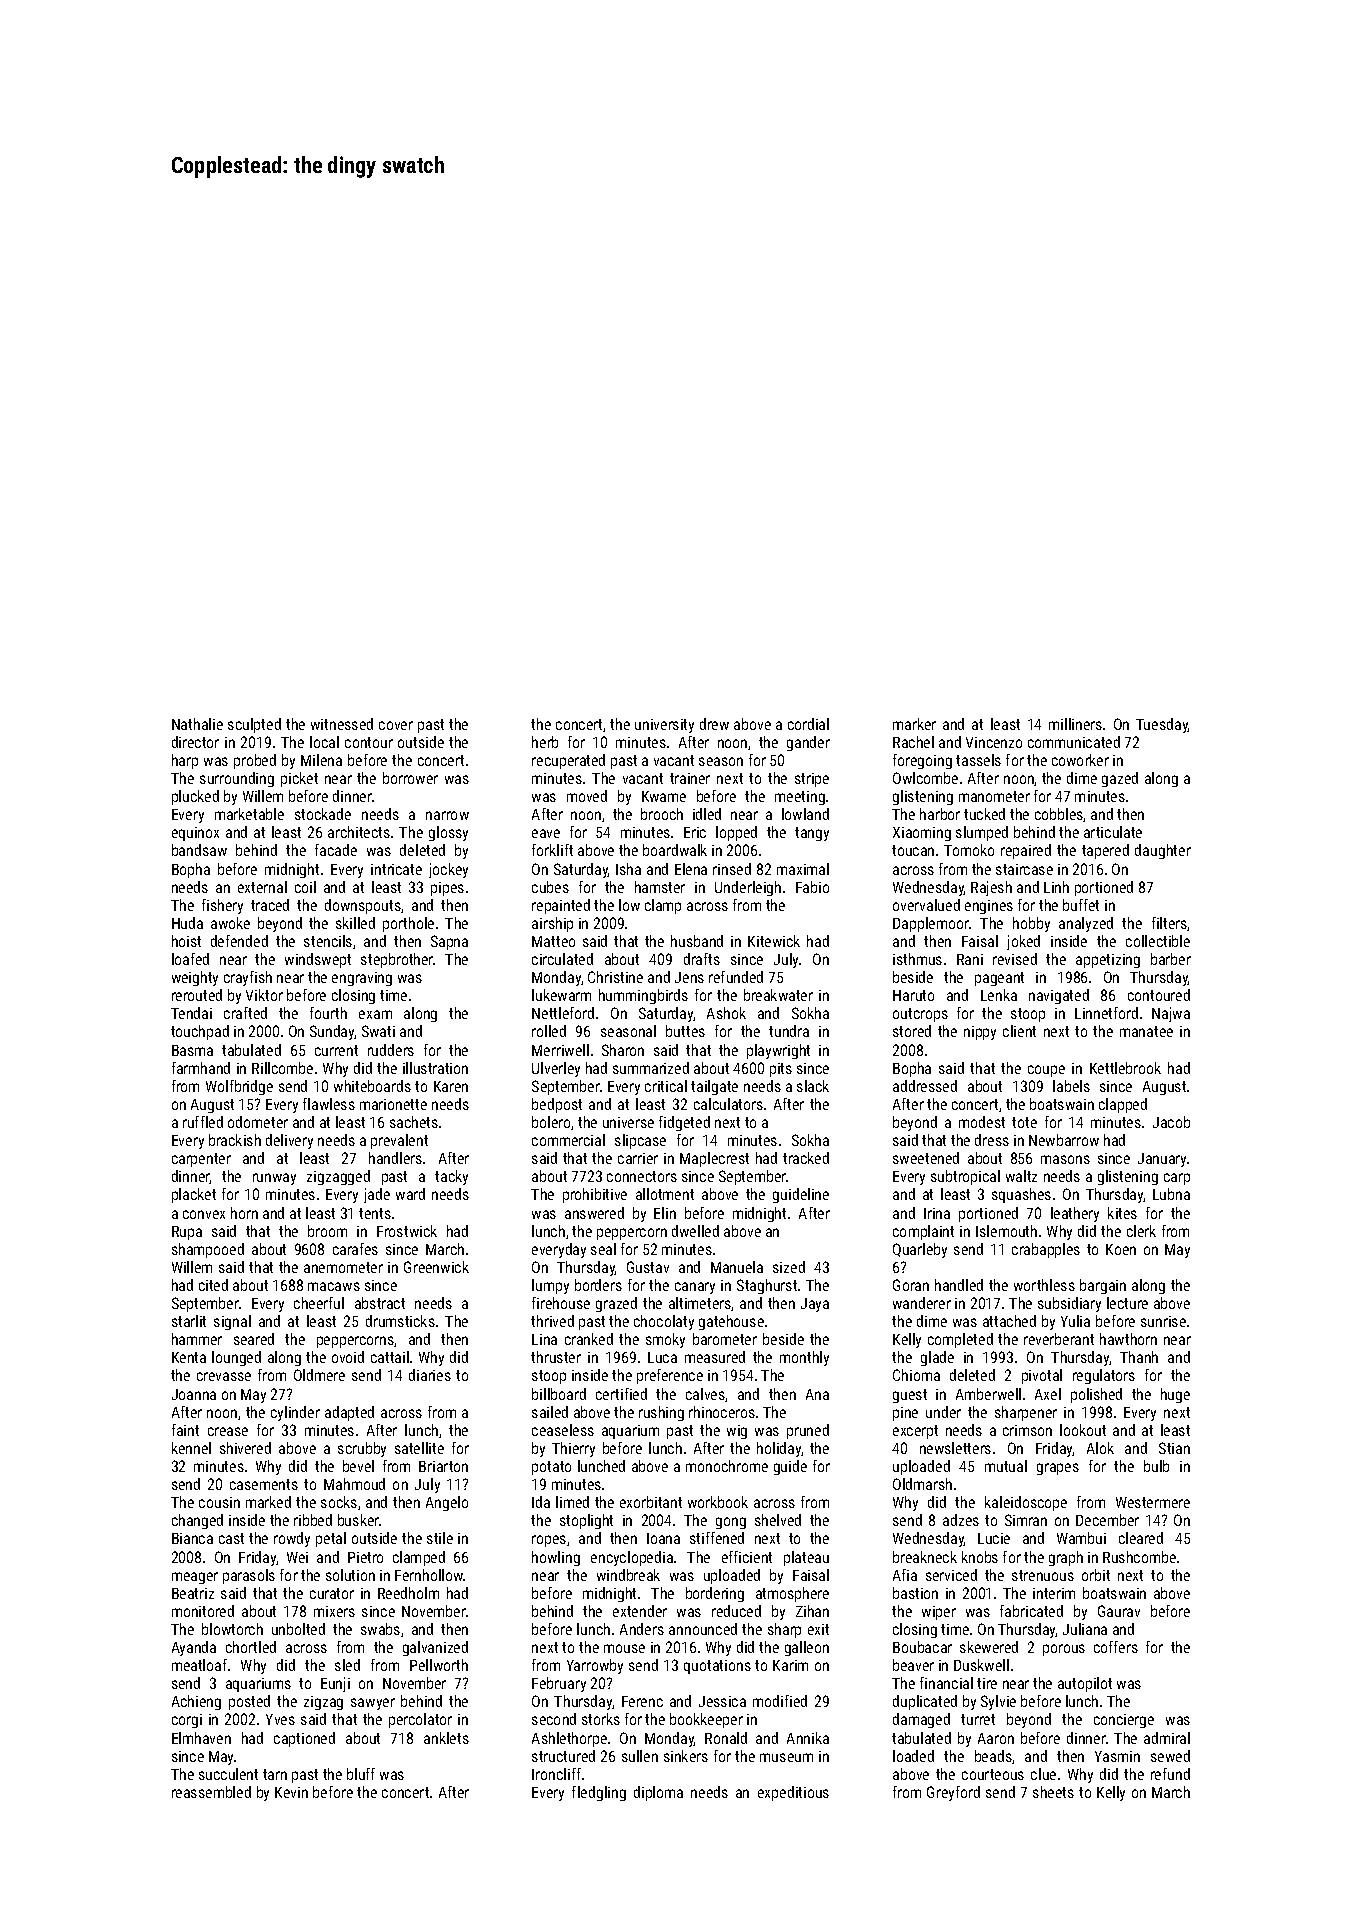 This screenshot has width=1362, height=1927. What do you see at coordinates (274, 1179) in the screenshot?
I see `runway` at bounding box center [274, 1179].
